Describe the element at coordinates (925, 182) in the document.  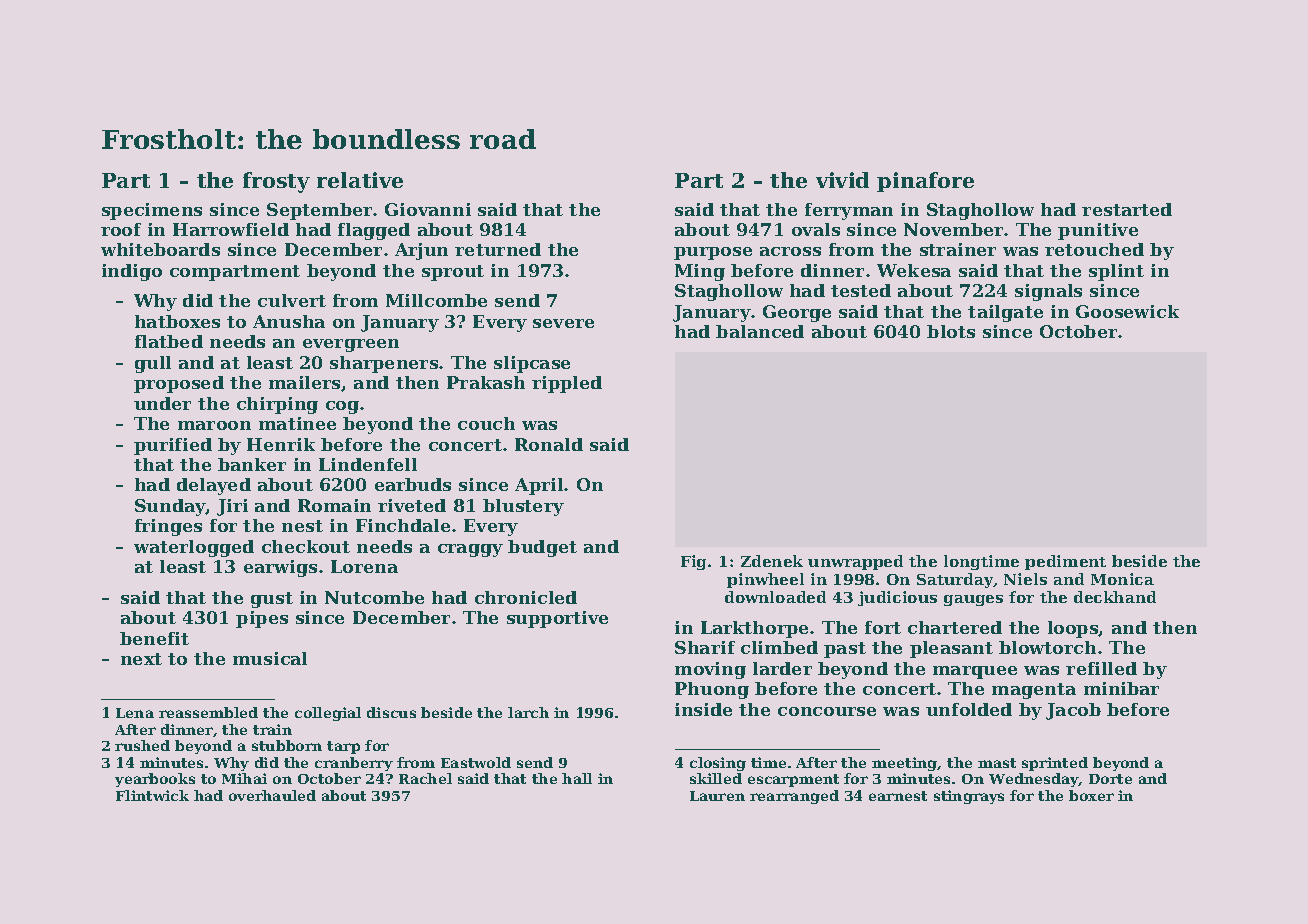
I see `pinafore` at that location.
